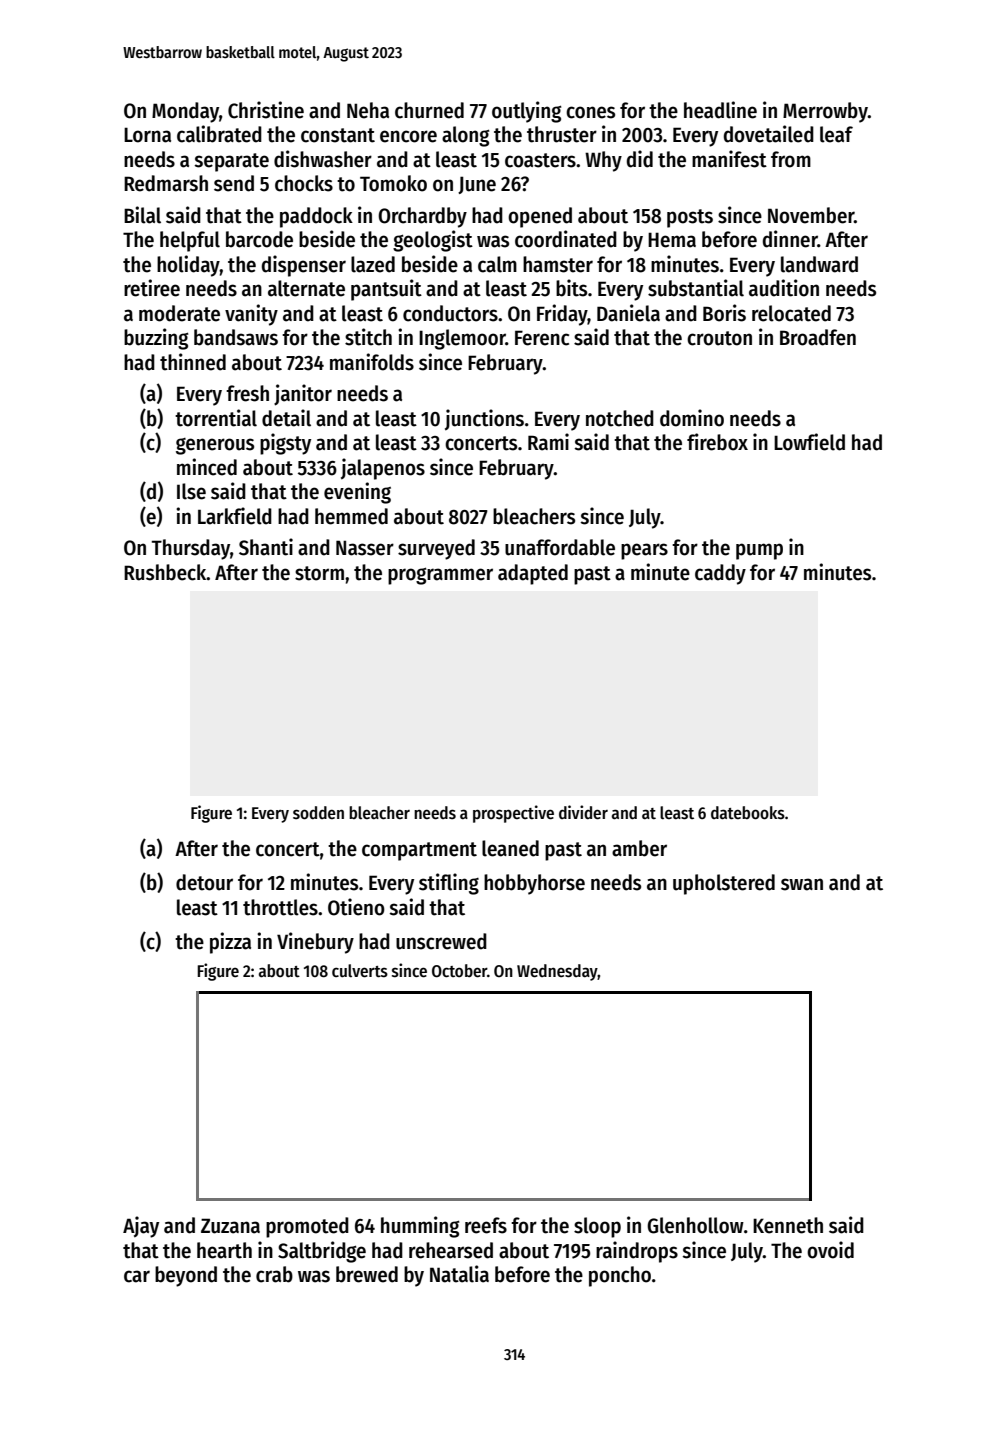  Describe the element at coordinates (825, 112) in the screenshot. I see `Merrowby` at that location.
